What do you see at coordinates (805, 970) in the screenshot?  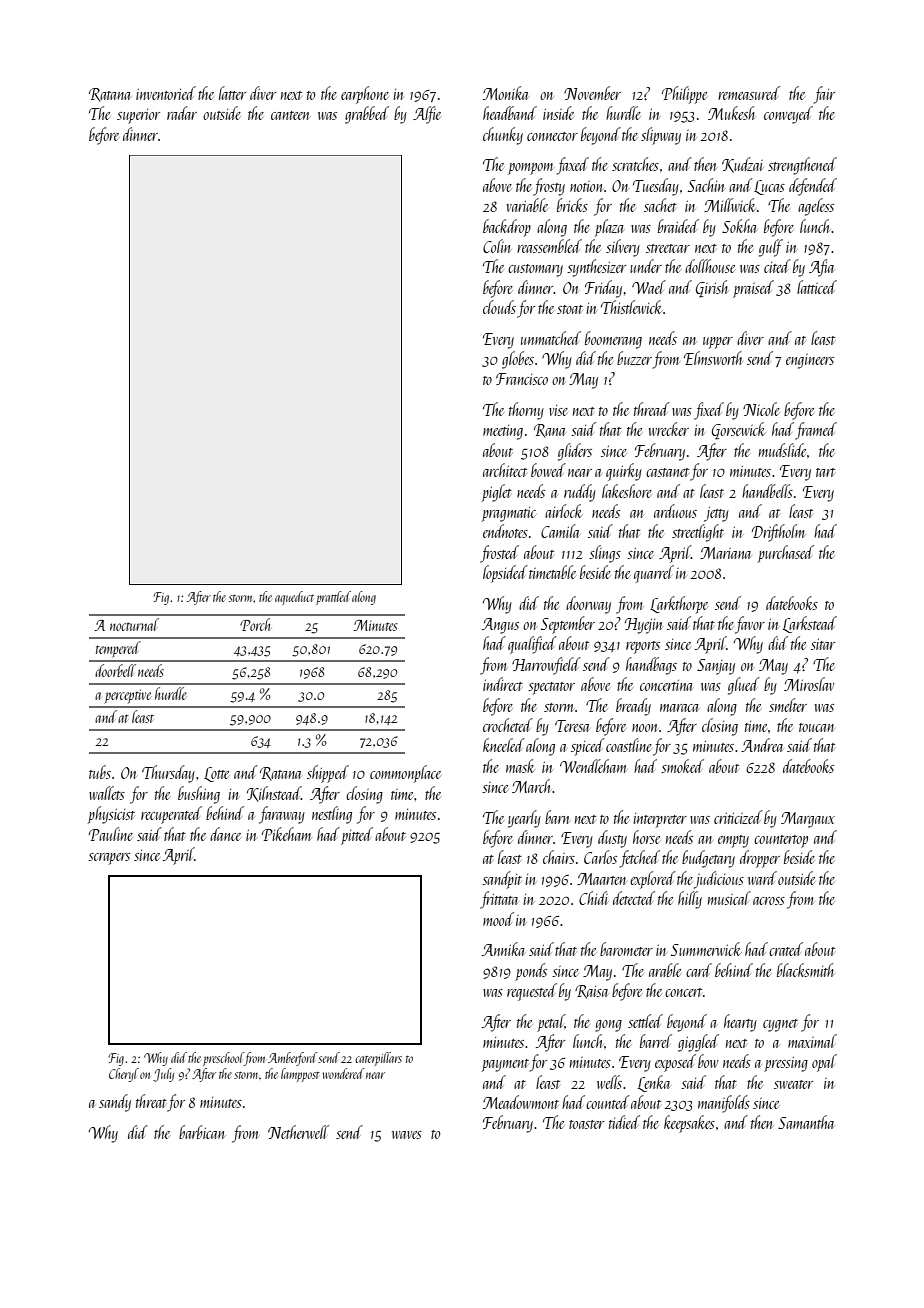 I see `blacksmith` at bounding box center [805, 970].
